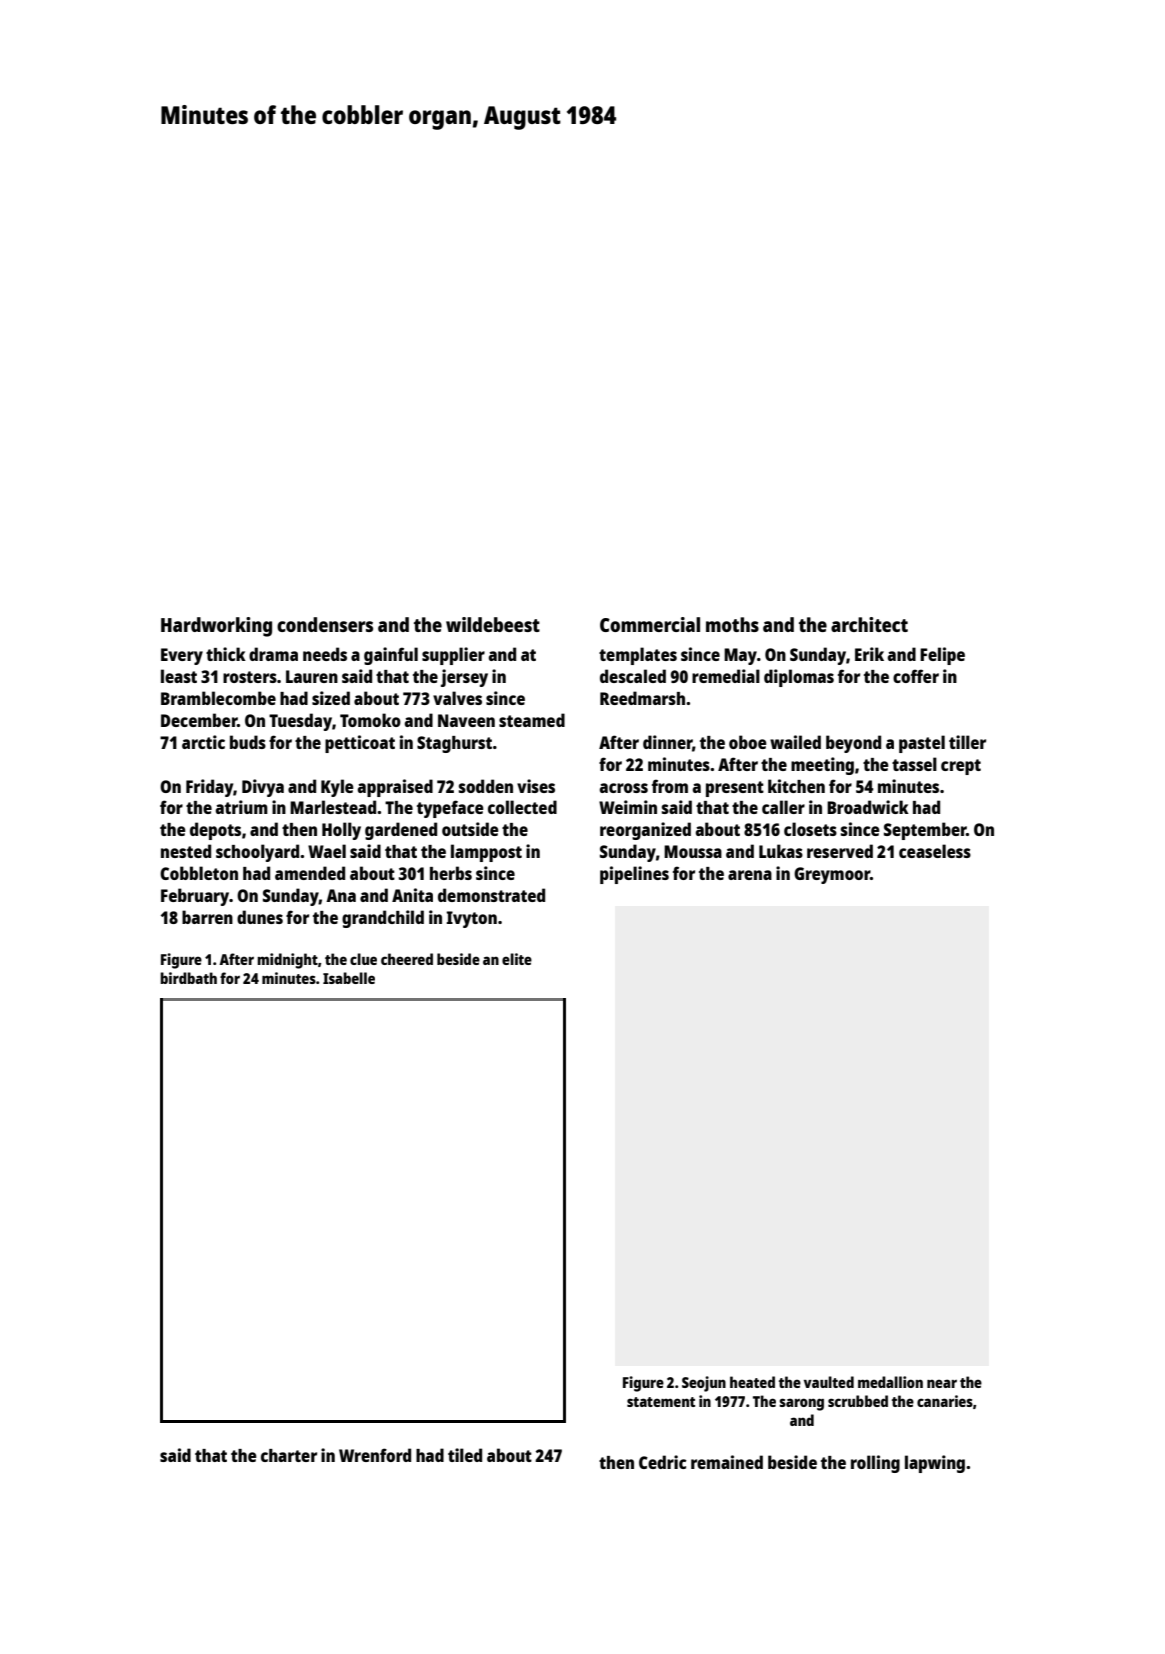 This image has height=1654, width=1165. Describe the element at coordinates (832, 875) in the image. I see `Greymoor` at that location.
